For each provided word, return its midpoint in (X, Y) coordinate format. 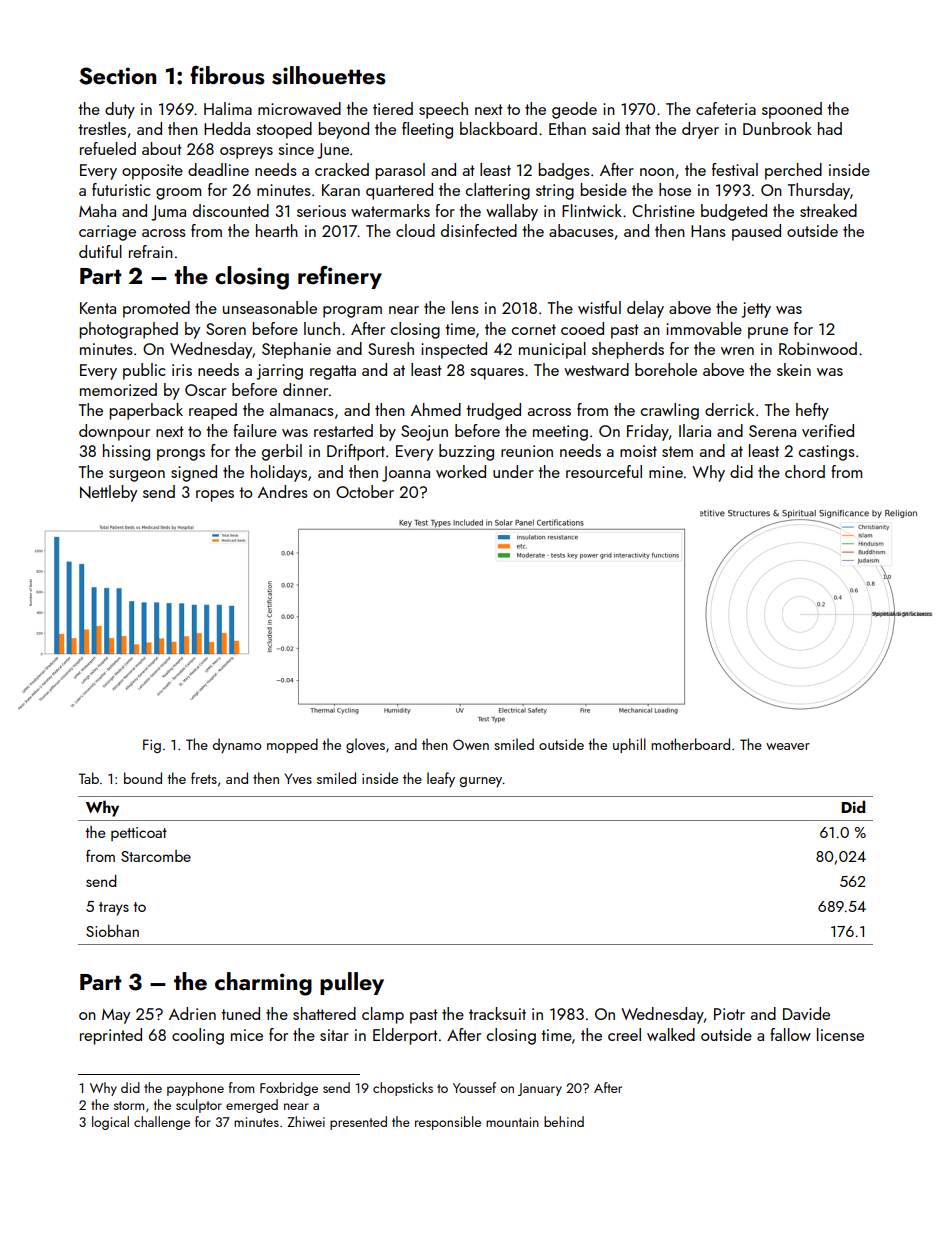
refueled (108, 148)
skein (794, 369)
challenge (162, 1123)
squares (497, 374)
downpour (114, 432)
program (352, 312)
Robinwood (818, 348)
